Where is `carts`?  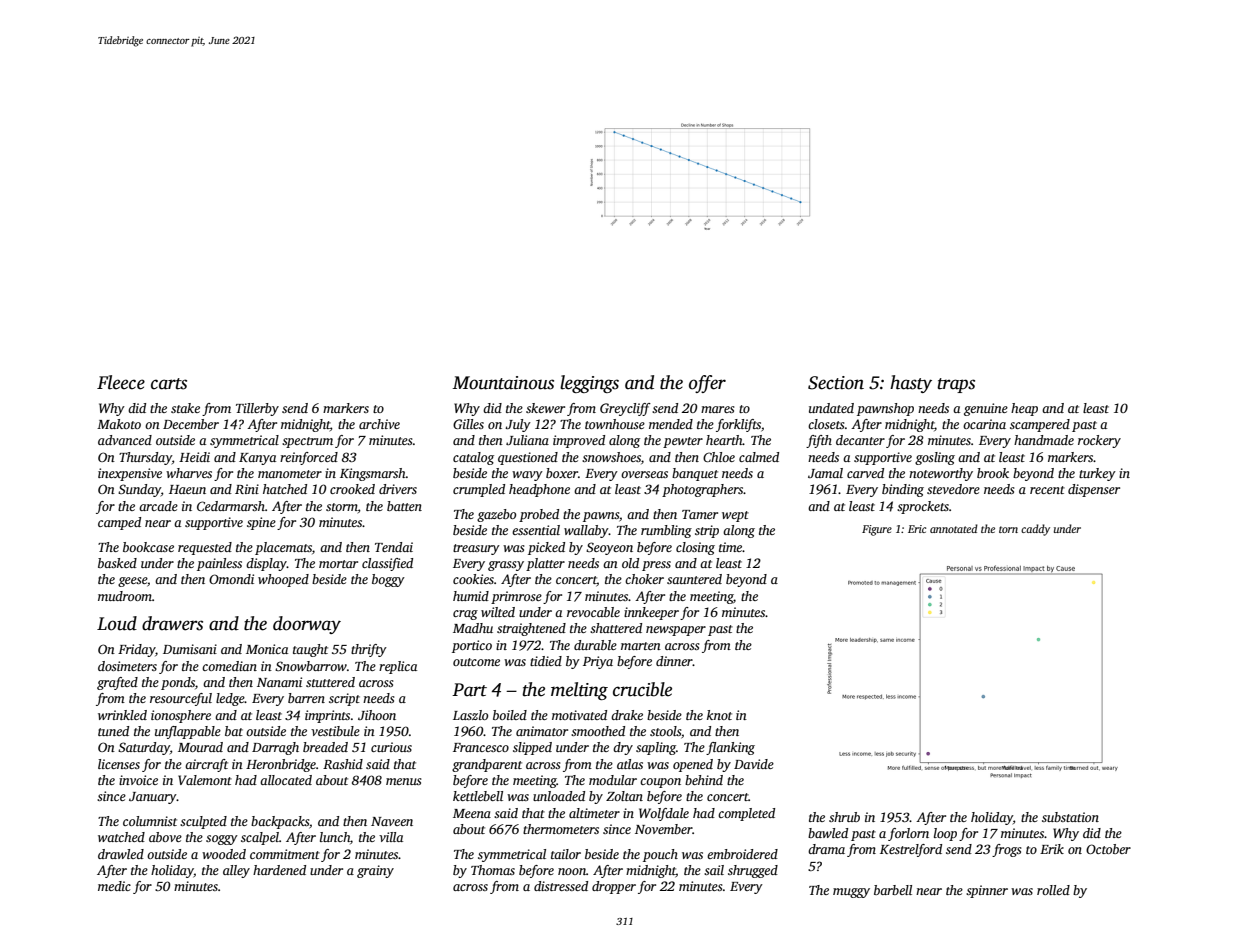 carts is located at coordinates (169, 384).
